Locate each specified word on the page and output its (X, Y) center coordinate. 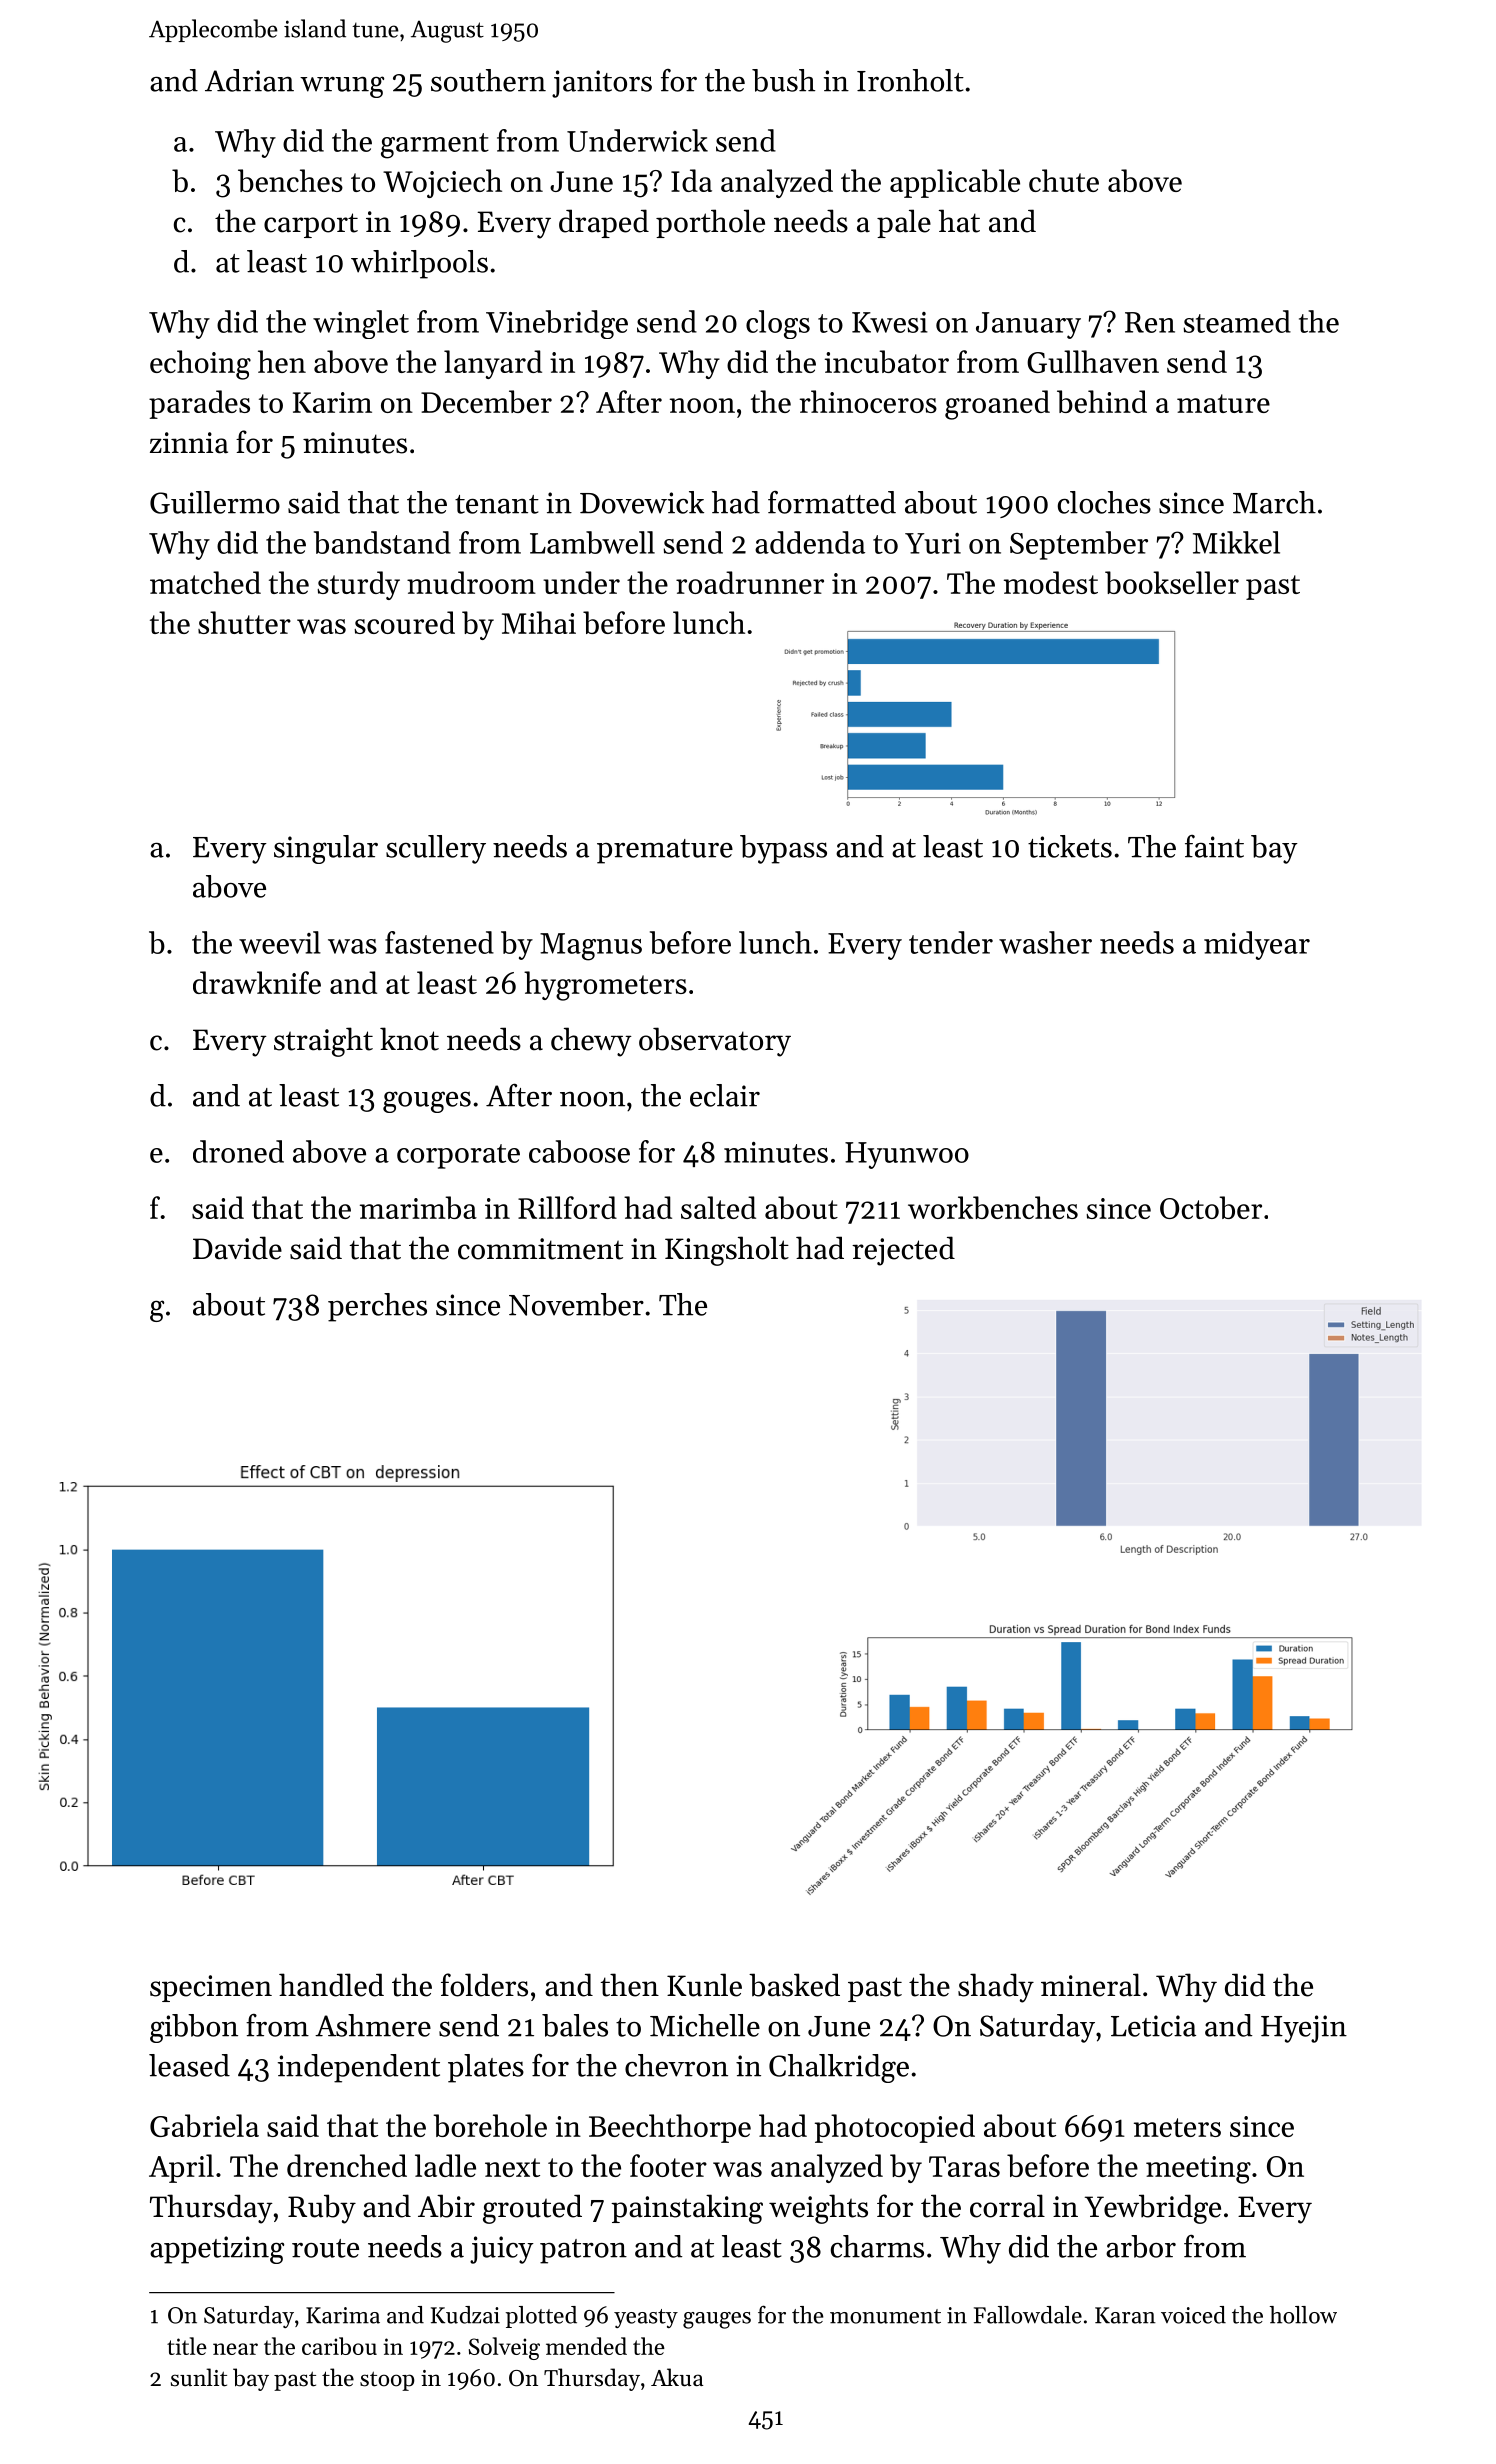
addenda (810, 542)
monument (885, 2316)
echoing (200, 365)
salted (718, 1207)
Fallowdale (1028, 2315)
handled (331, 1985)
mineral (1091, 1985)
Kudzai (465, 2315)
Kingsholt (727, 1251)
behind (1102, 401)
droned (238, 1151)
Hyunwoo (907, 1155)
